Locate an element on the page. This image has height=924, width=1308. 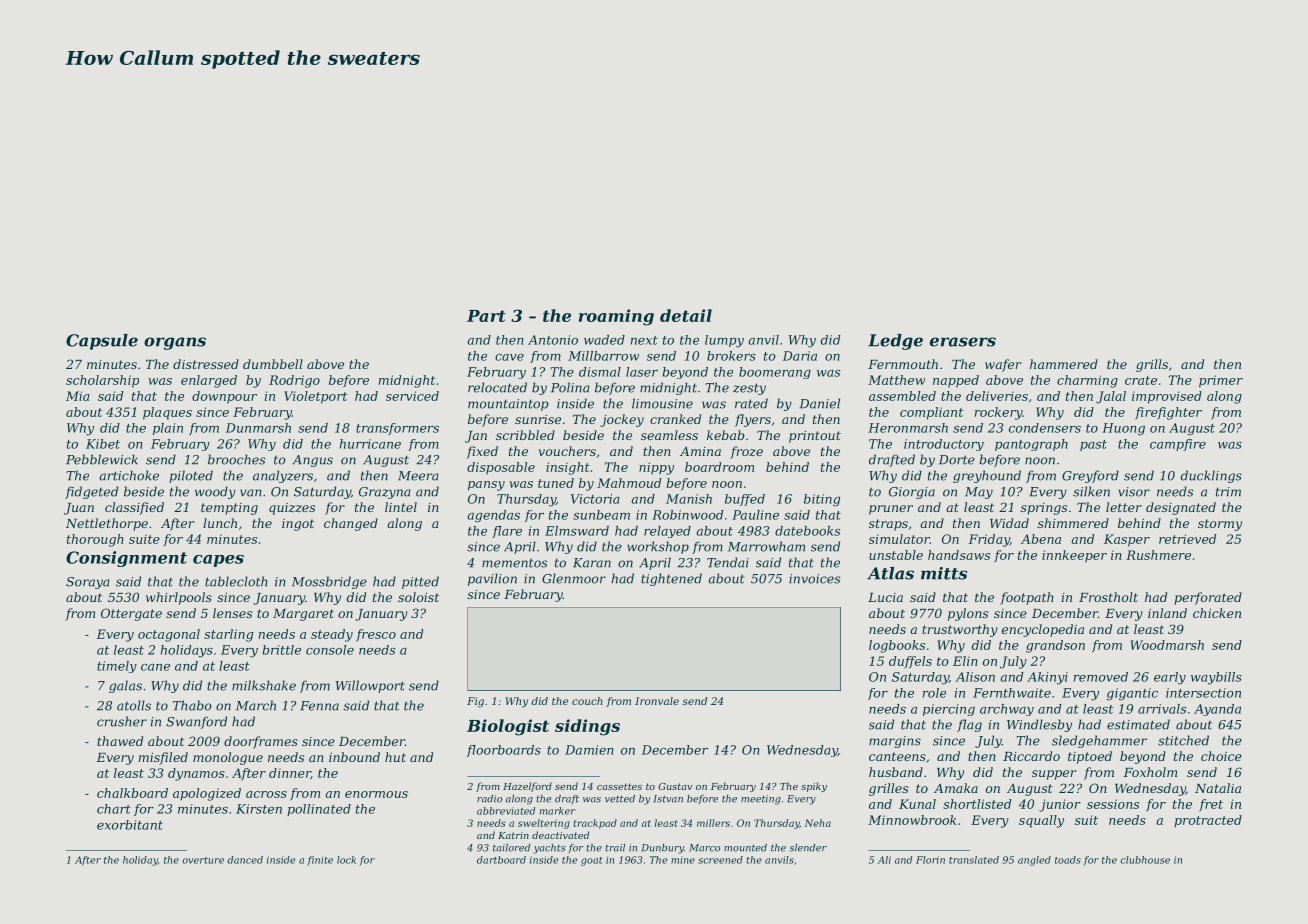
grandson is located at coordinates (1055, 646).
